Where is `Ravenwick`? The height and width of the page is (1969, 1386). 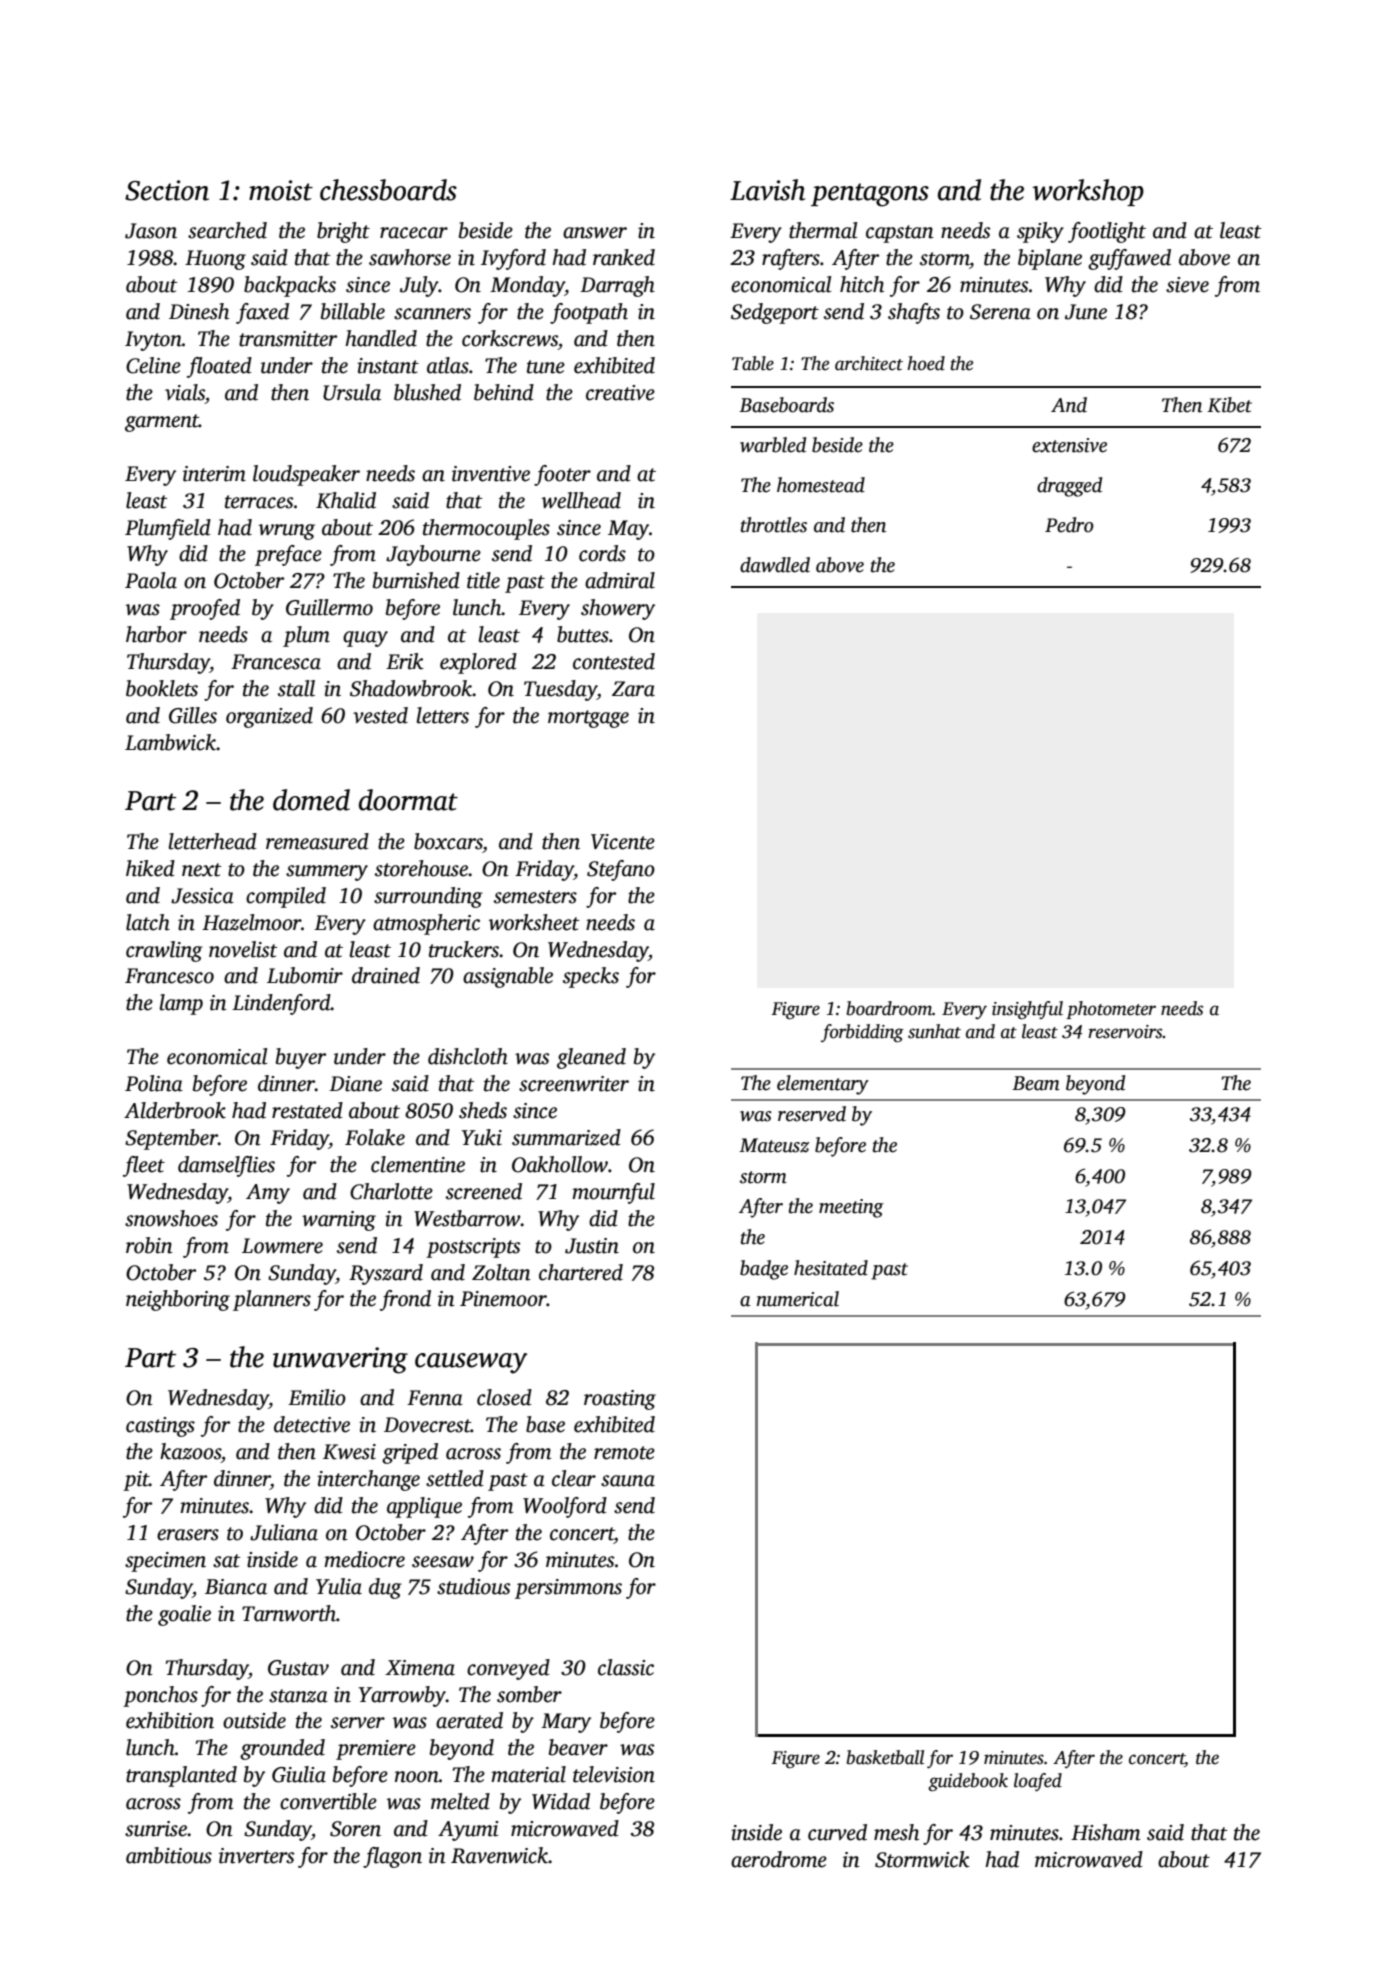
Ravenwick is located at coordinates (500, 1855).
